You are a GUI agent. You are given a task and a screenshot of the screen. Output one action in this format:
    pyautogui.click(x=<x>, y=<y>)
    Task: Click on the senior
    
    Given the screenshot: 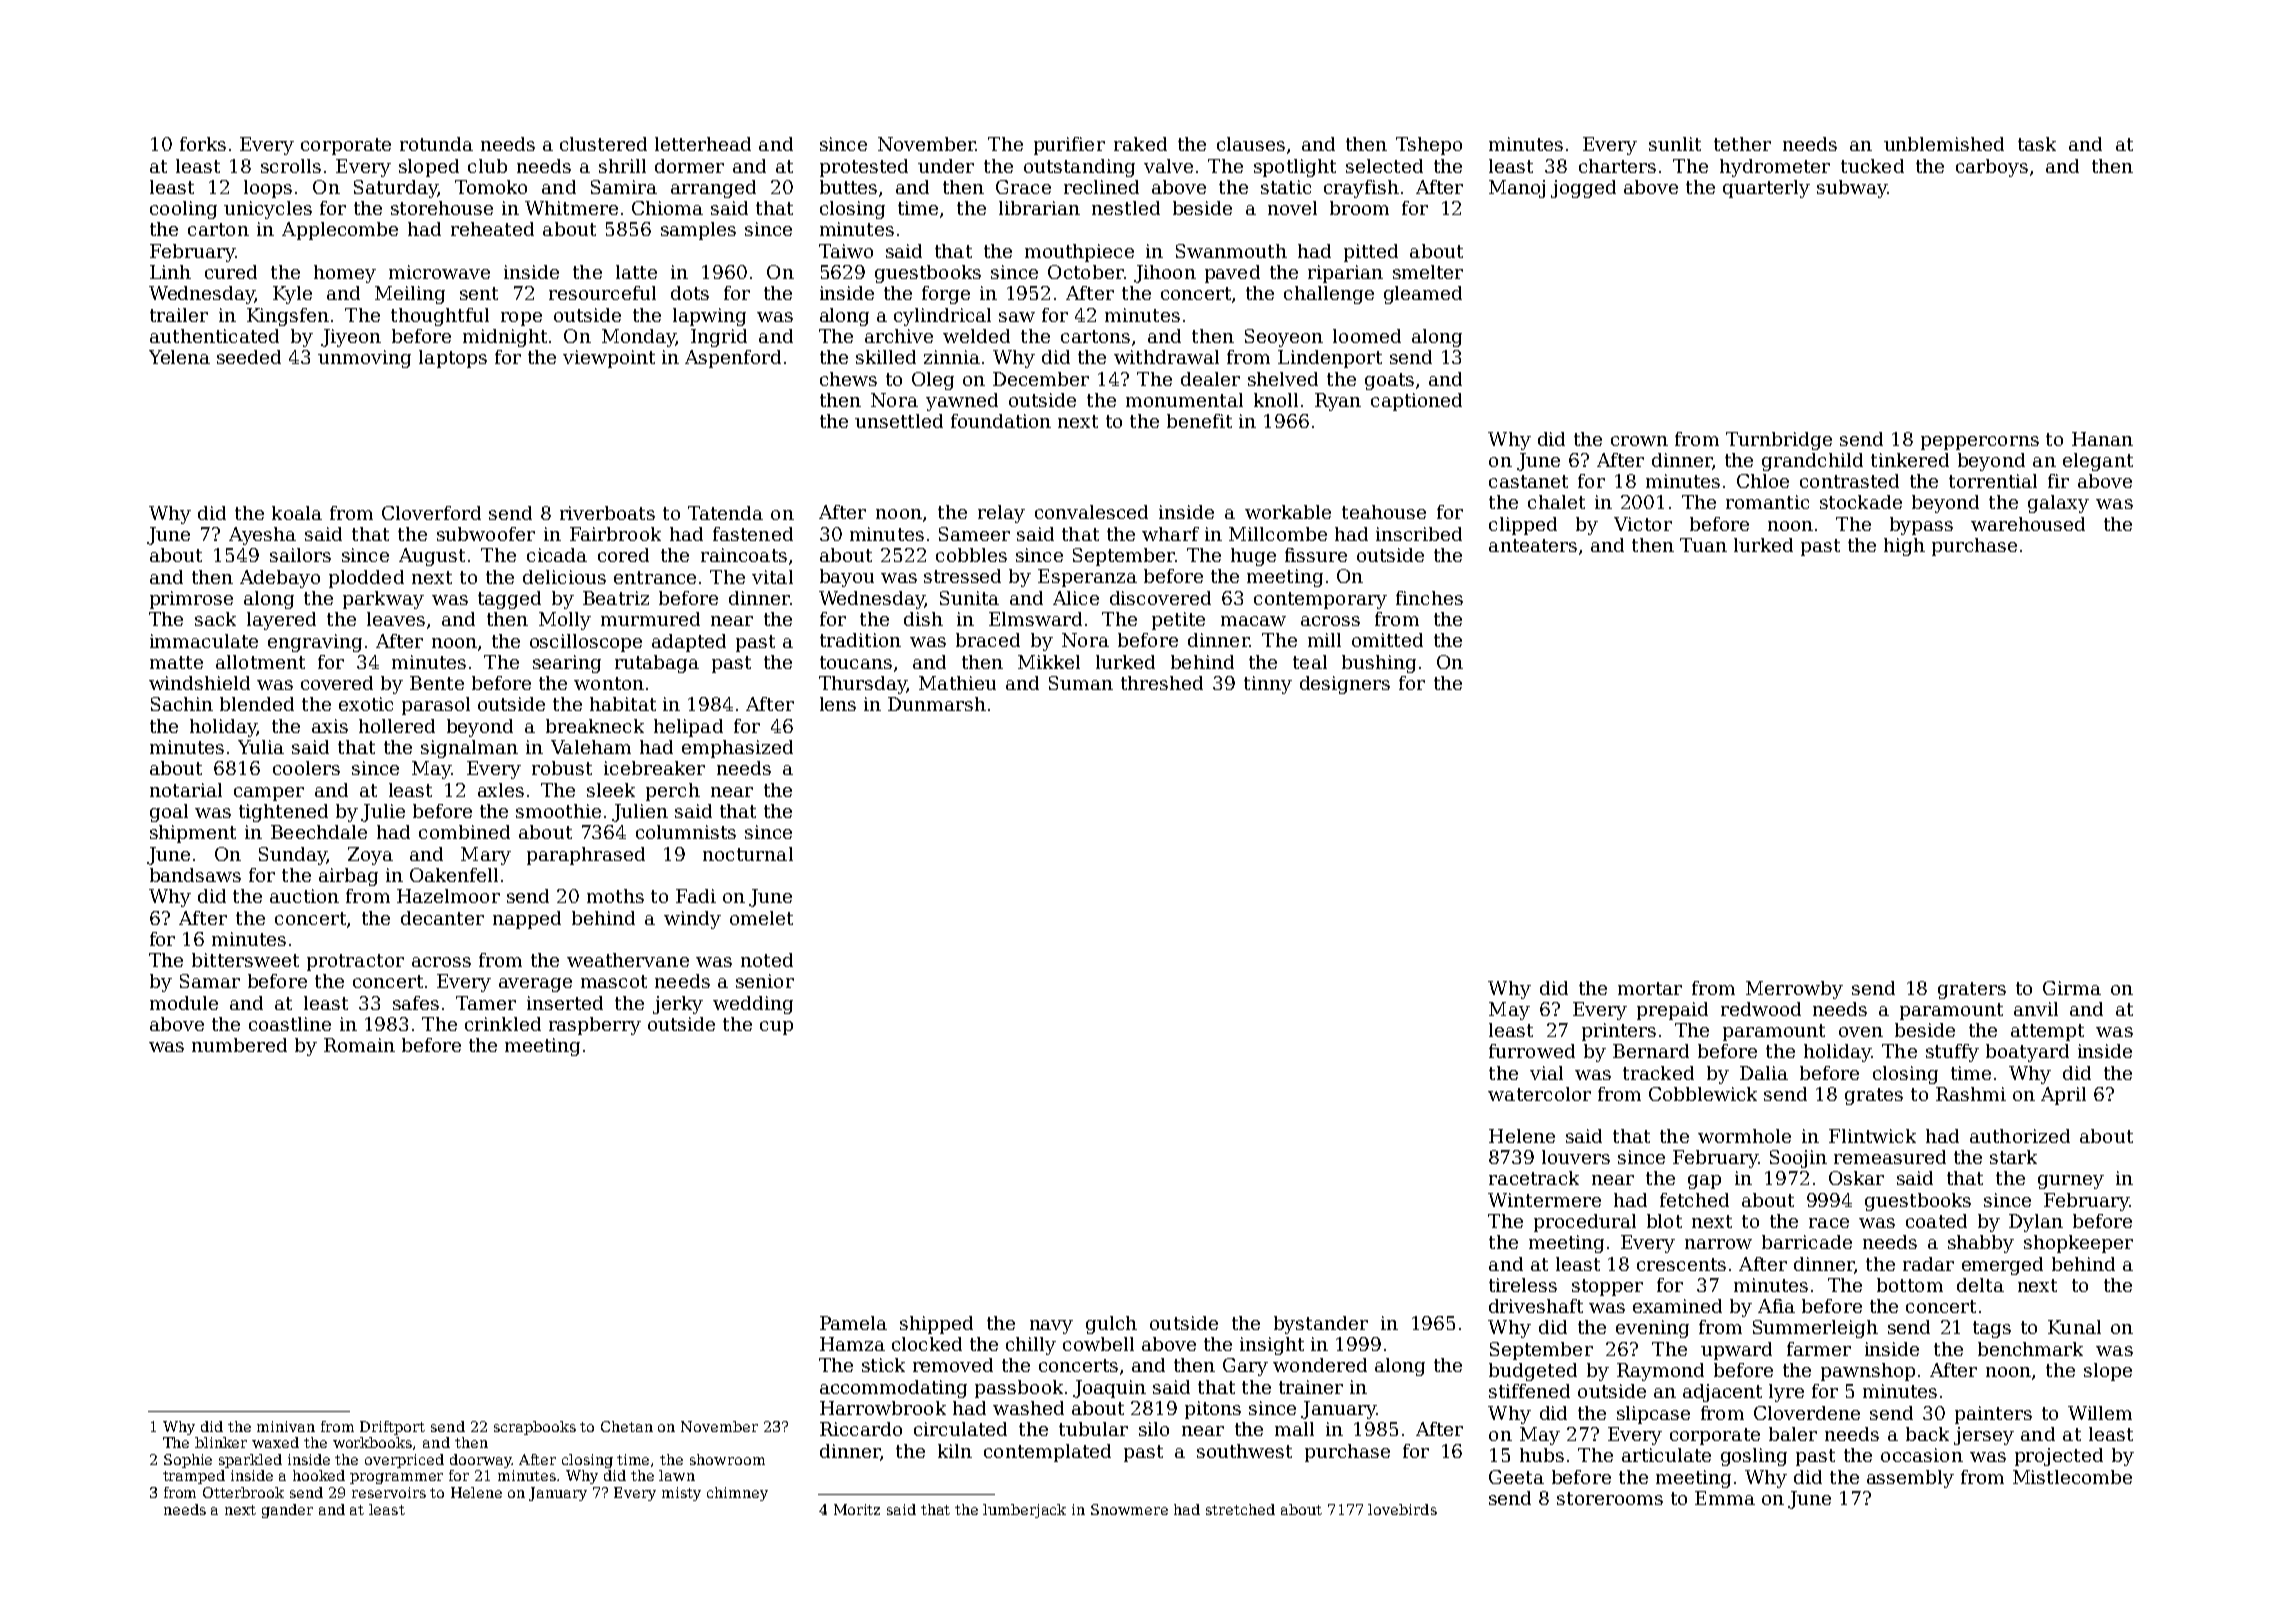 What is the action you would take?
    pyautogui.click(x=765, y=981)
